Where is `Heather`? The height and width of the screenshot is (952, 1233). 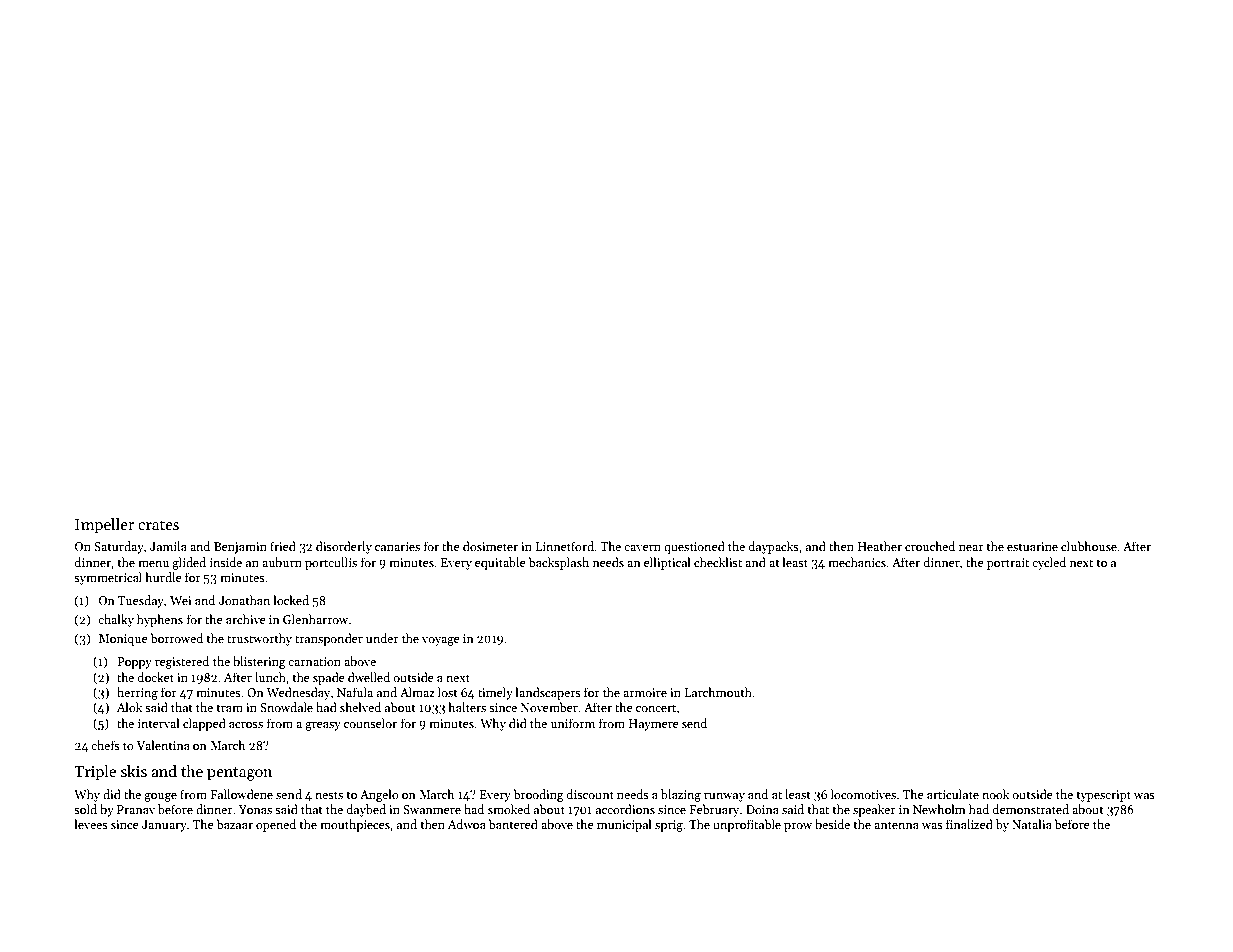
Heather is located at coordinates (880, 546).
